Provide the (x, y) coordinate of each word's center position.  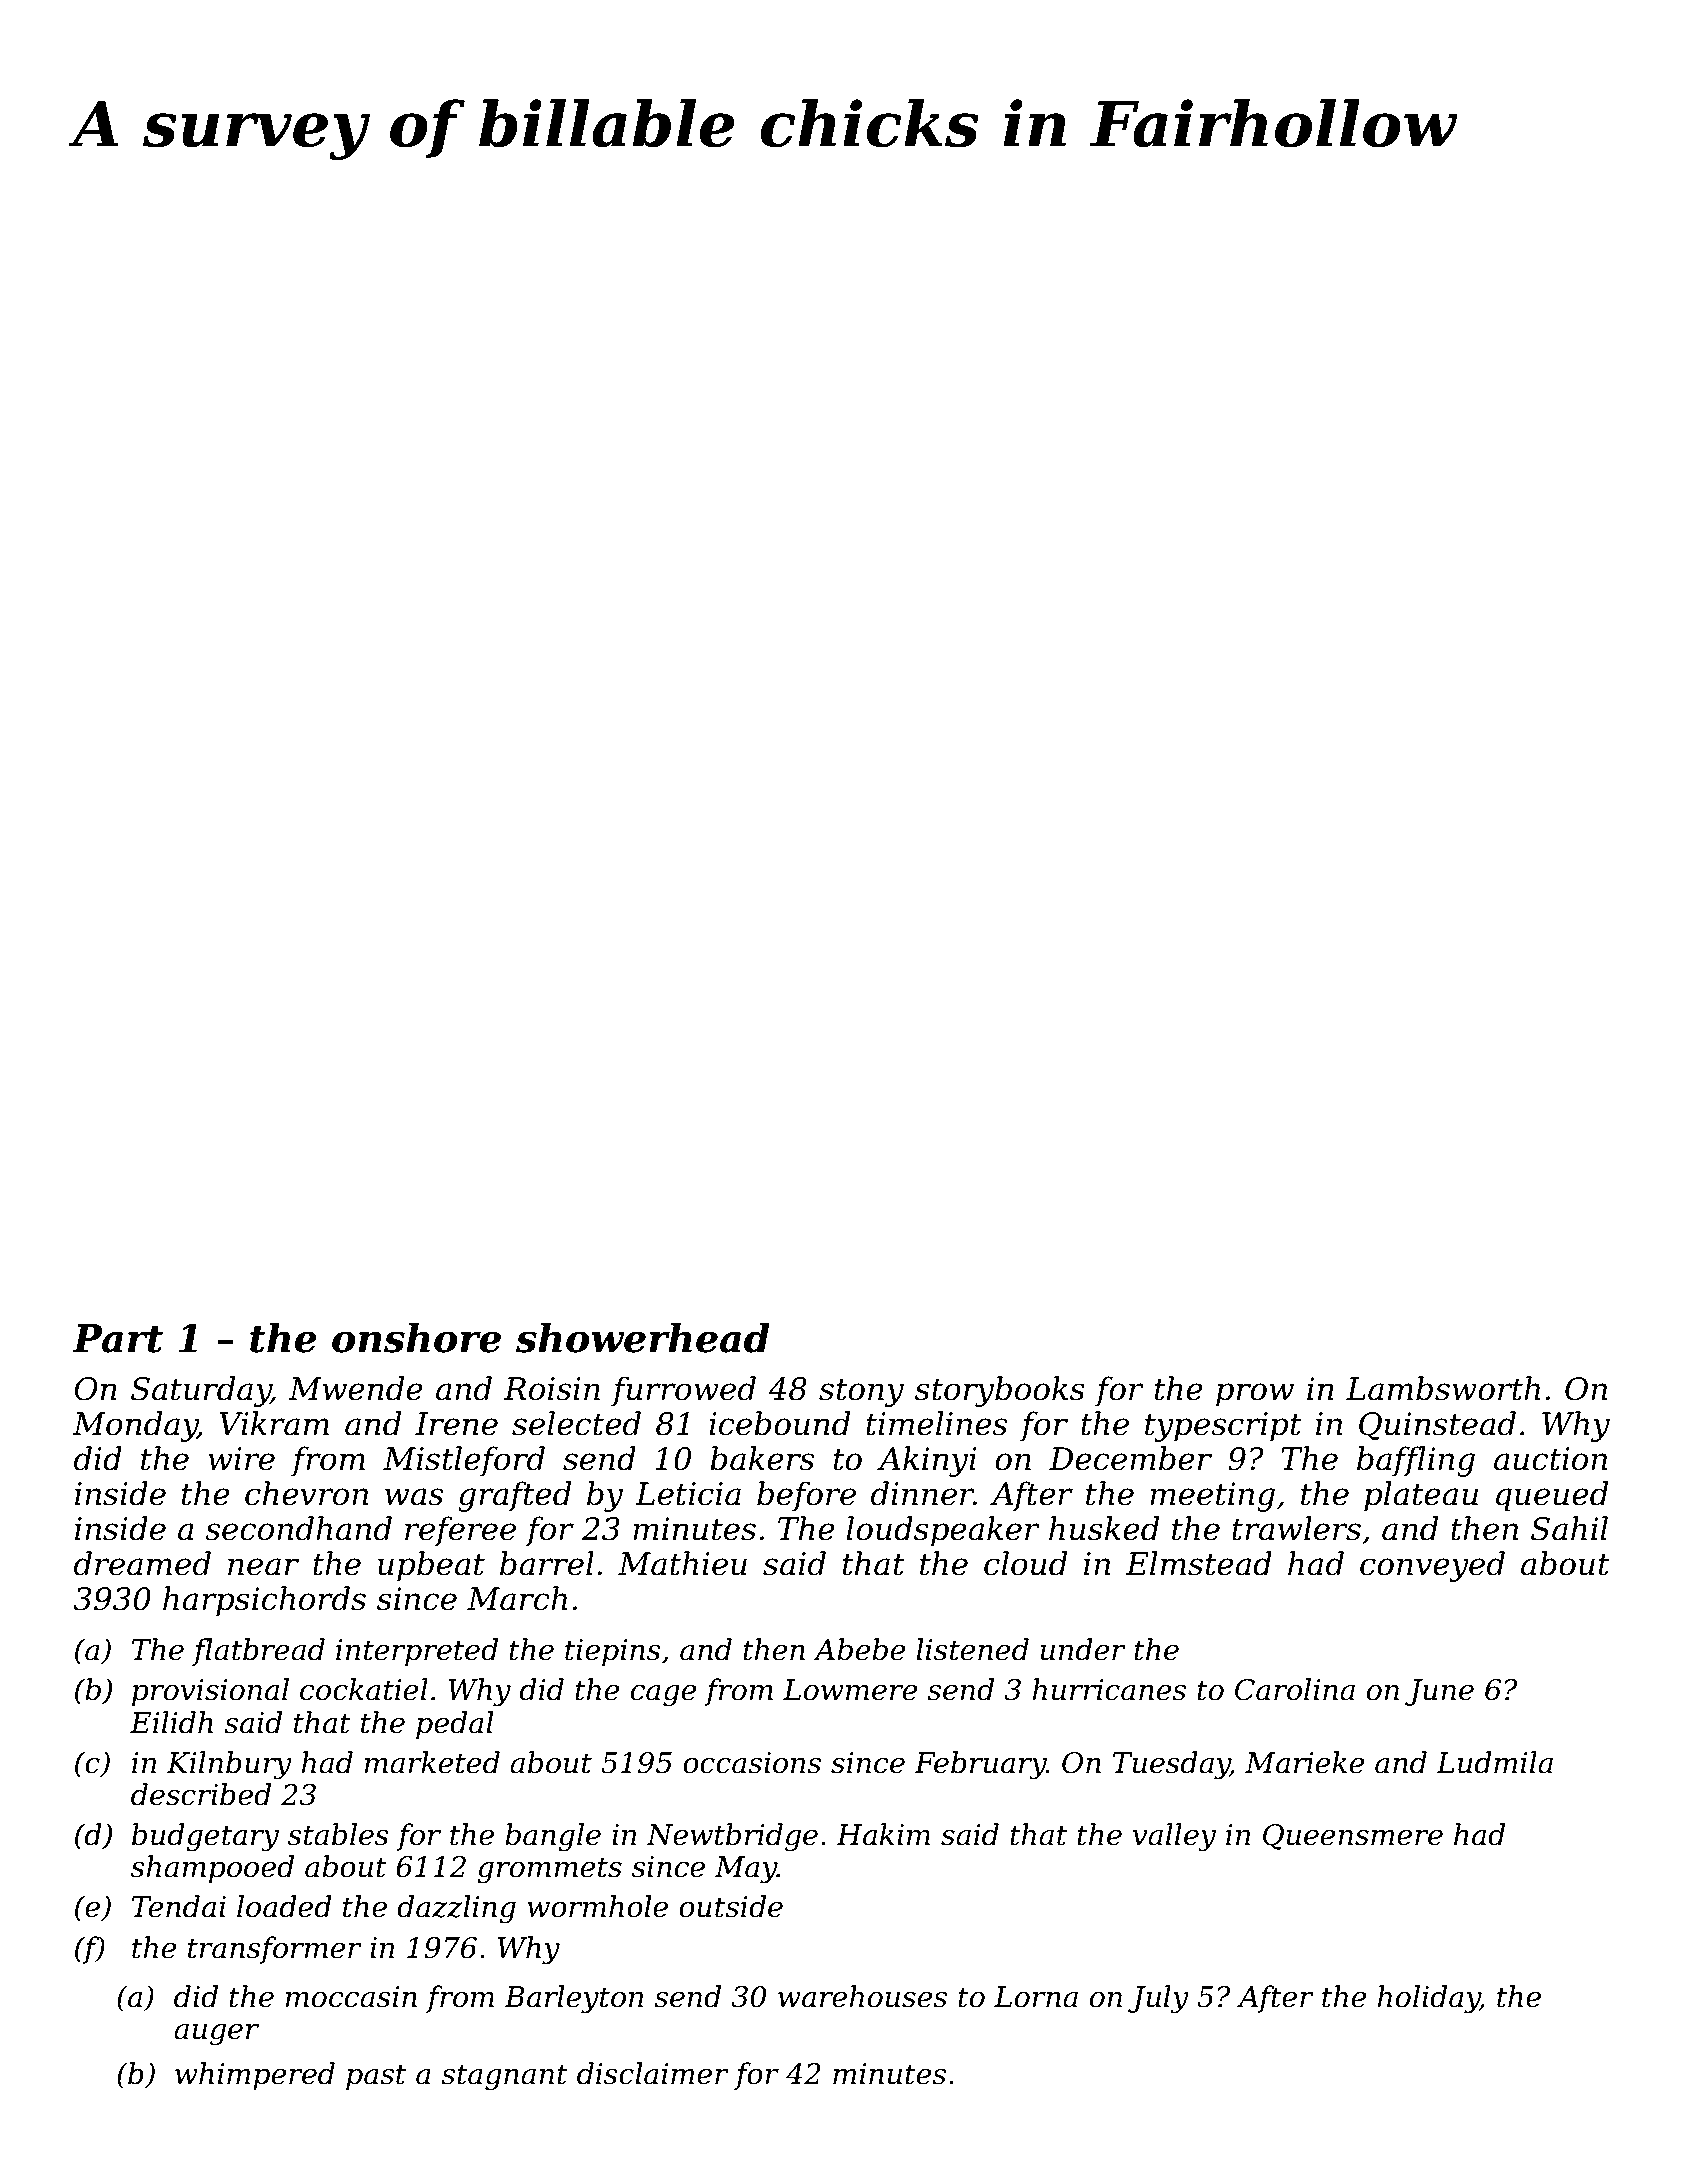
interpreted (417, 1652)
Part (117, 1338)
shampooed (212, 1869)
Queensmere (1353, 1837)
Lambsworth (1443, 1388)
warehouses (862, 1996)
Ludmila (1494, 1762)
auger (216, 2035)
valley (1174, 1837)
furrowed (683, 1391)
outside (731, 1906)
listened (972, 1649)
